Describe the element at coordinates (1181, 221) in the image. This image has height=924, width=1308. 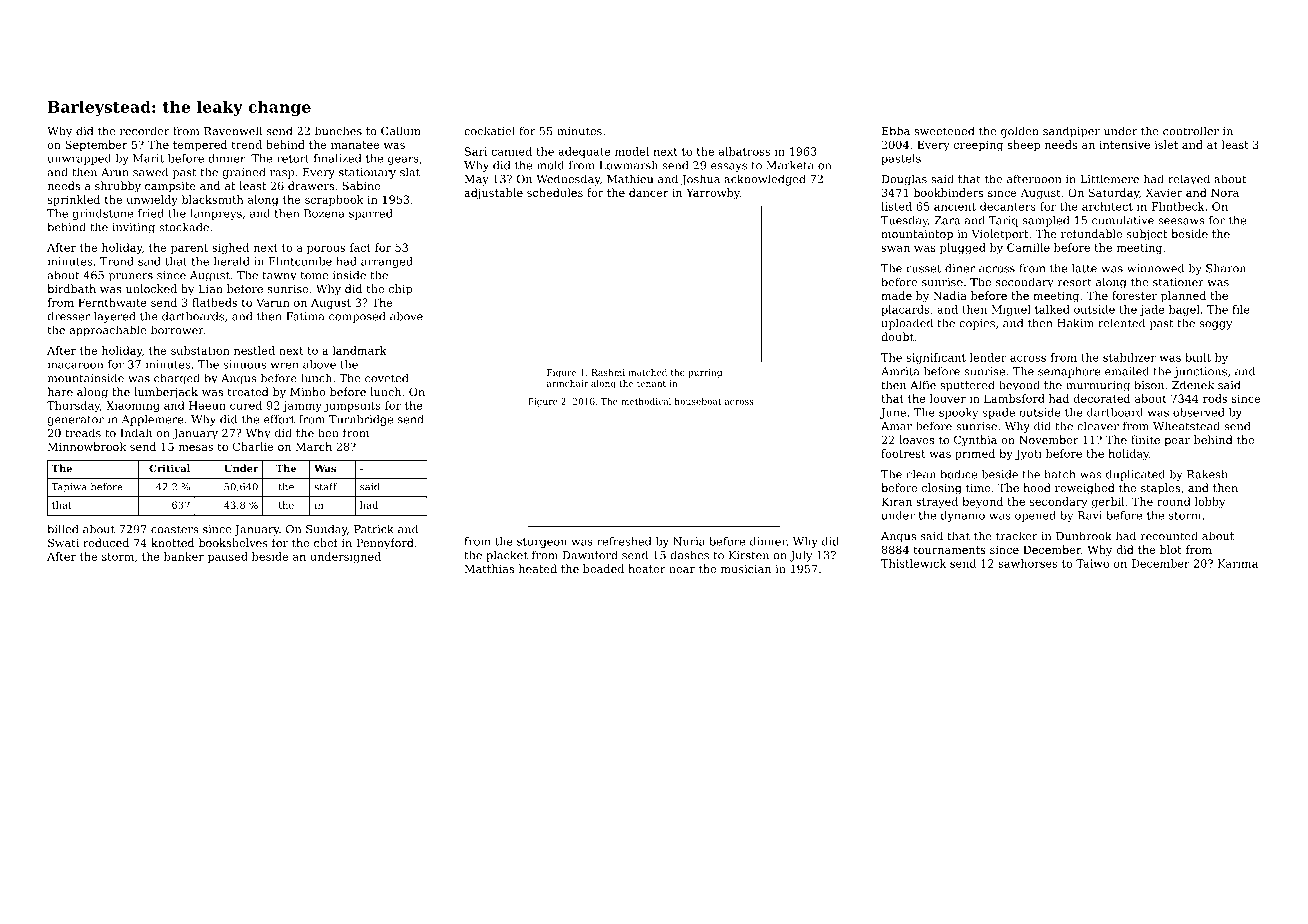
I see `seesaws` at that location.
